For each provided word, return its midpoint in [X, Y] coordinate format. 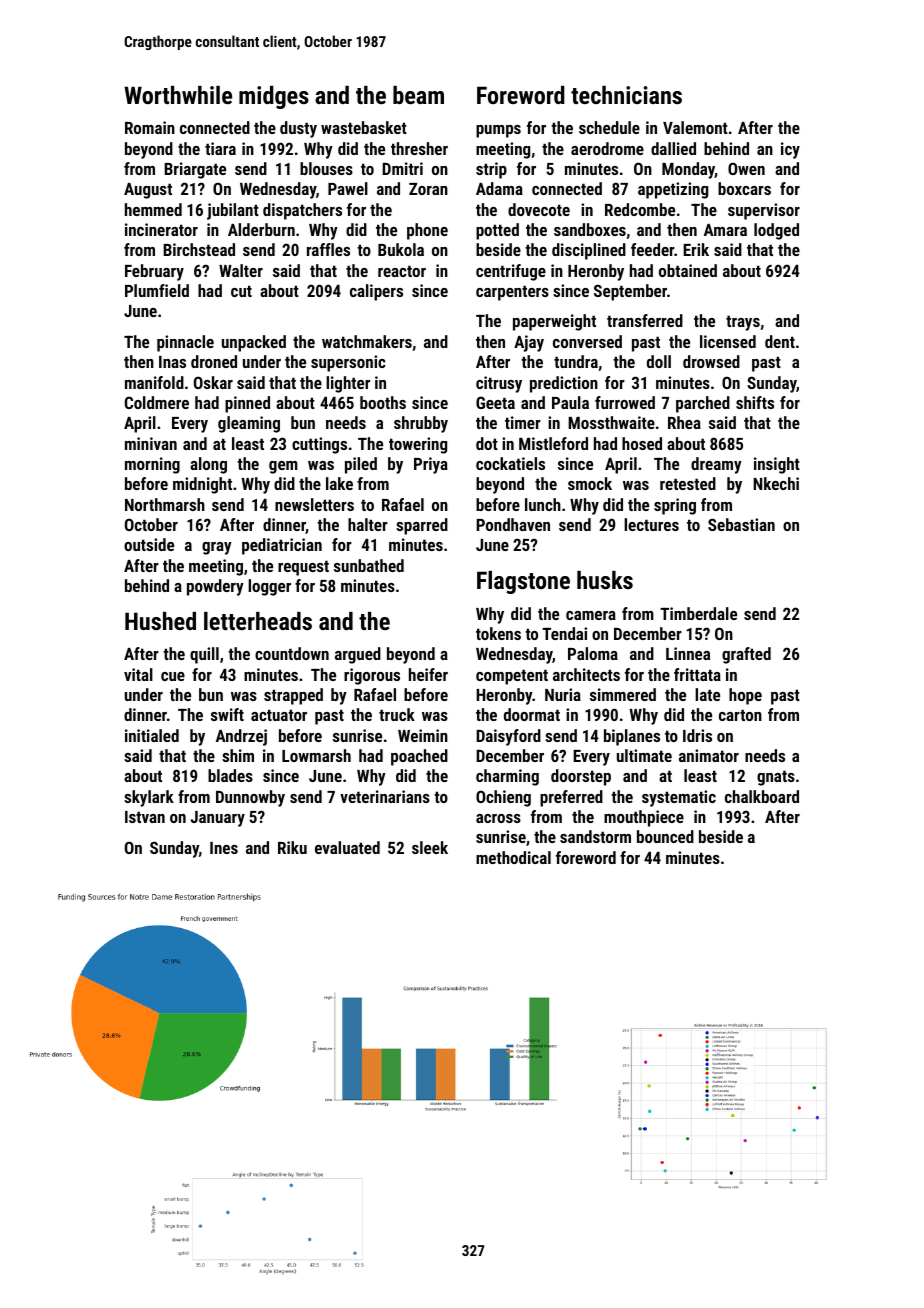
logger [269, 587]
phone [427, 231]
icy [790, 150]
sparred [422, 526]
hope [745, 696]
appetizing [673, 190]
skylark [149, 798]
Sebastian [741, 524]
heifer [428, 674]
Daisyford [508, 737]
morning [152, 465]
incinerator [161, 229]
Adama [499, 188]
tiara [220, 148]
